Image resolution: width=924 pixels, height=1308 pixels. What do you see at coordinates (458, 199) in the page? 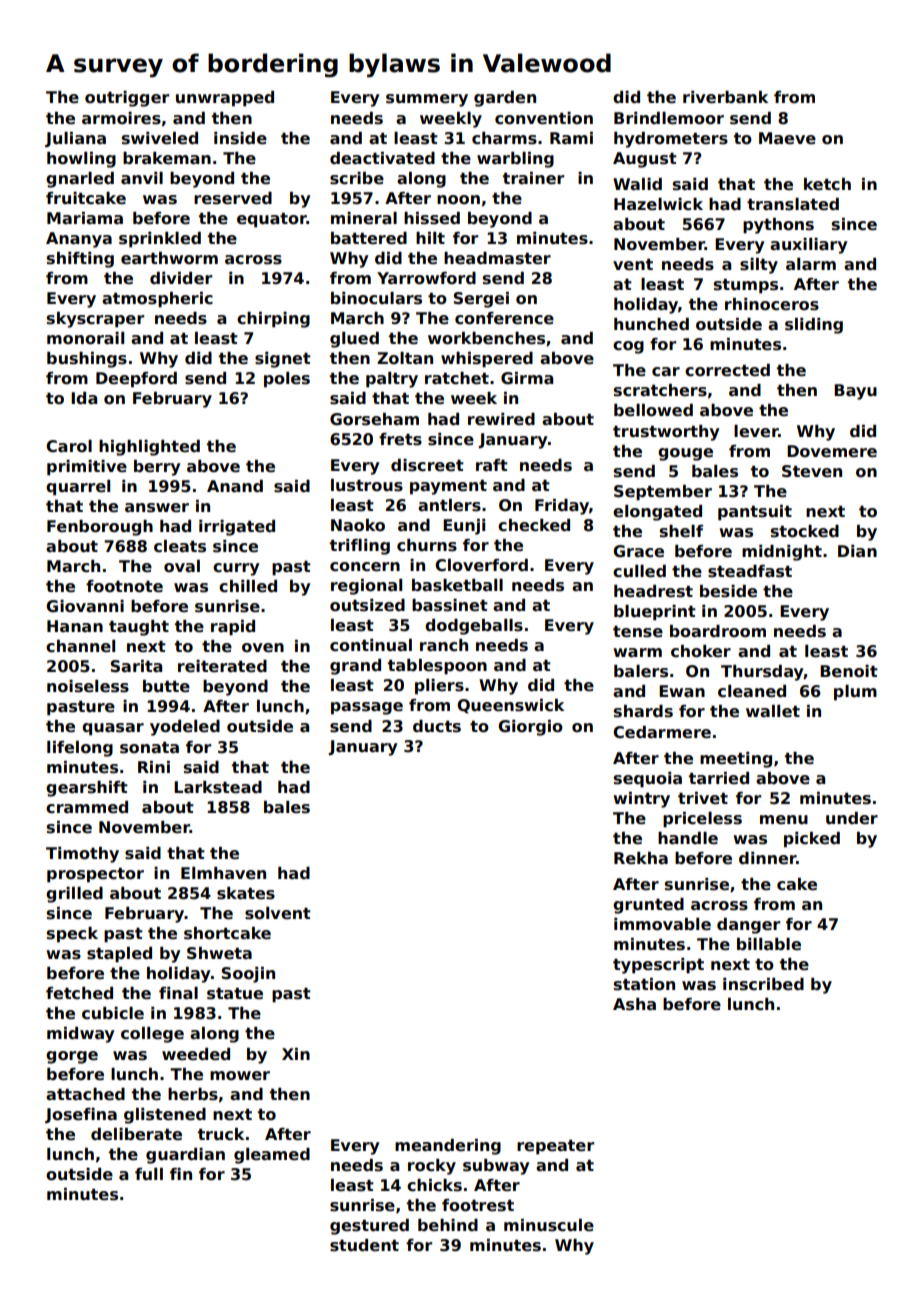
I see `noon` at bounding box center [458, 199].
